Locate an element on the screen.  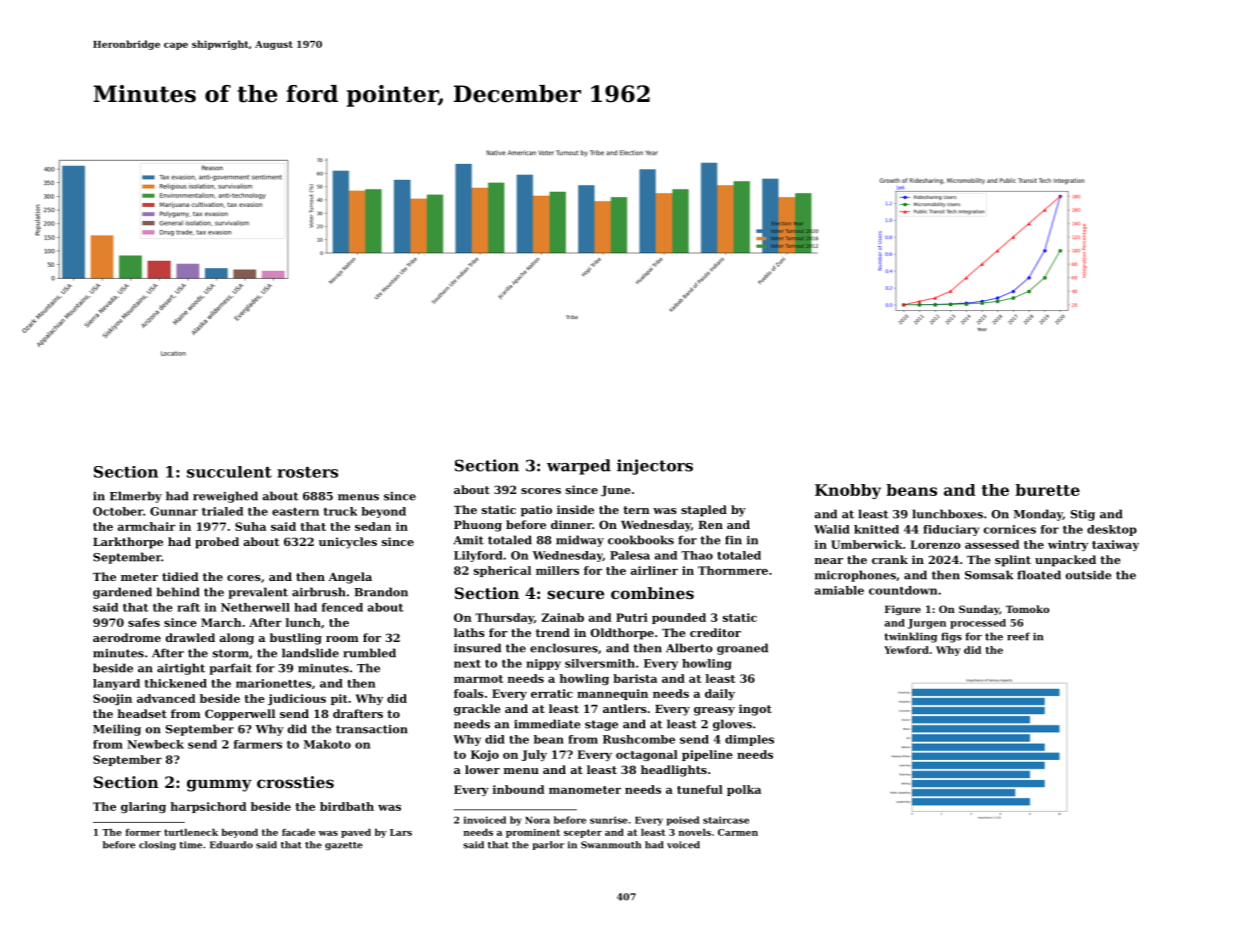
parlor is located at coordinates (548, 845).
